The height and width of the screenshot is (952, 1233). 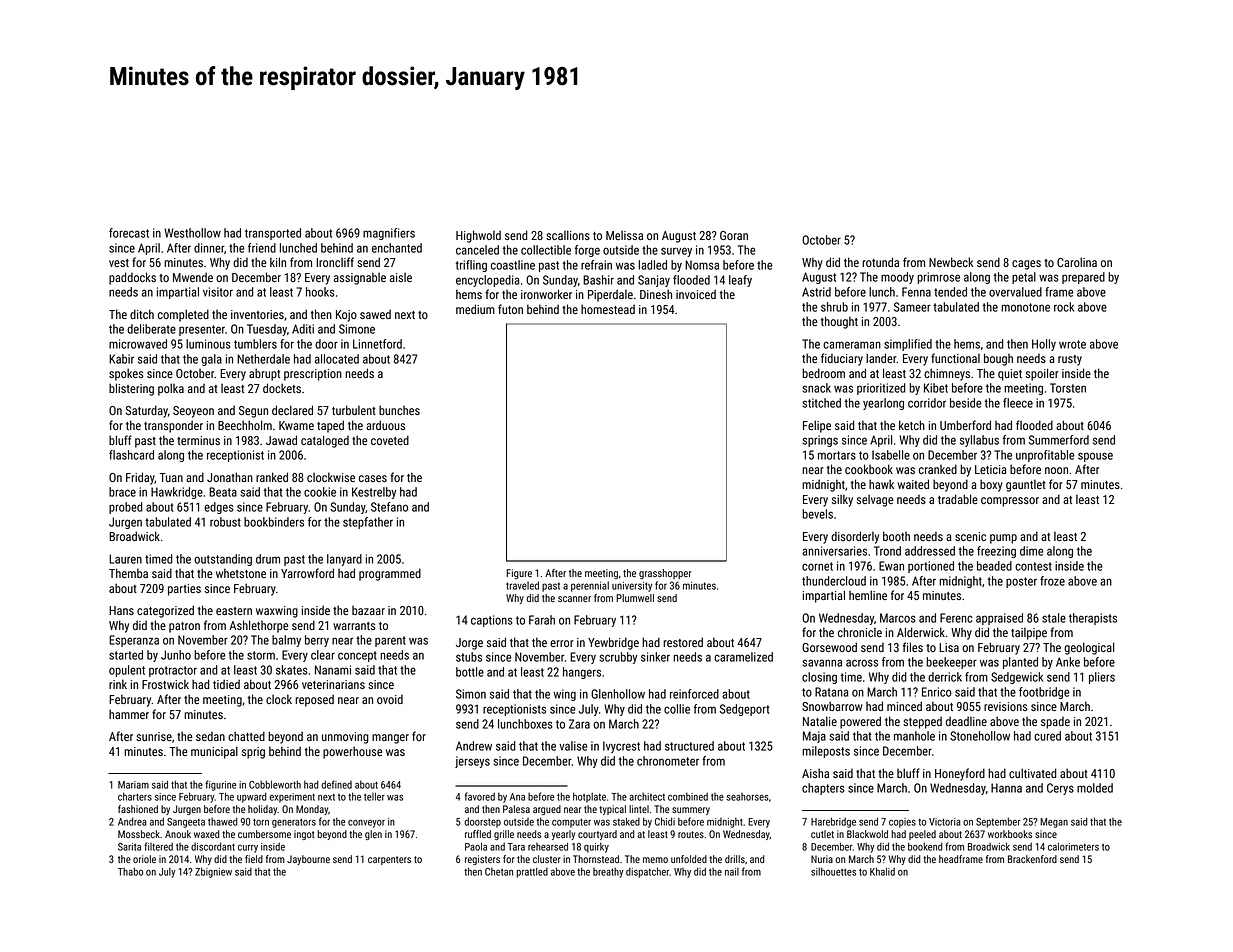 What do you see at coordinates (176, 655) in the screenshot?
I see `Junho` at bounding box center [176, 655].
